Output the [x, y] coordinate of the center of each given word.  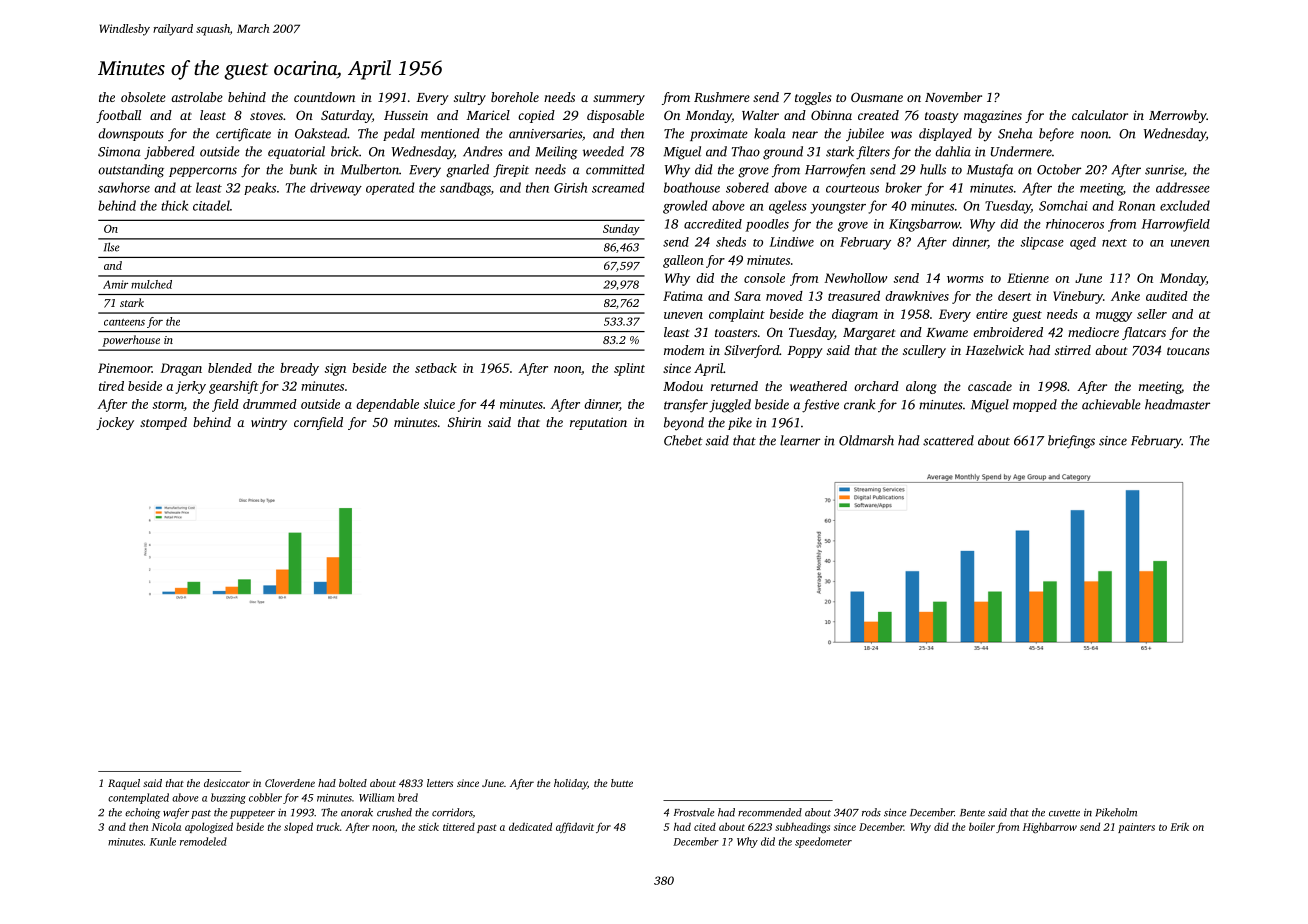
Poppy [805, 352]
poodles [767, 225]
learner [800, 440]
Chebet [683, 440]
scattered [948, 440]
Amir [115, 284]
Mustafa [990, 171]
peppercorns [203, 172]
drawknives [917, 296]
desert [1015, 296]
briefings [1071, 442]
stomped [163, 423]
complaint [737, 315]
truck [328, 826]
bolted [353, 783]
